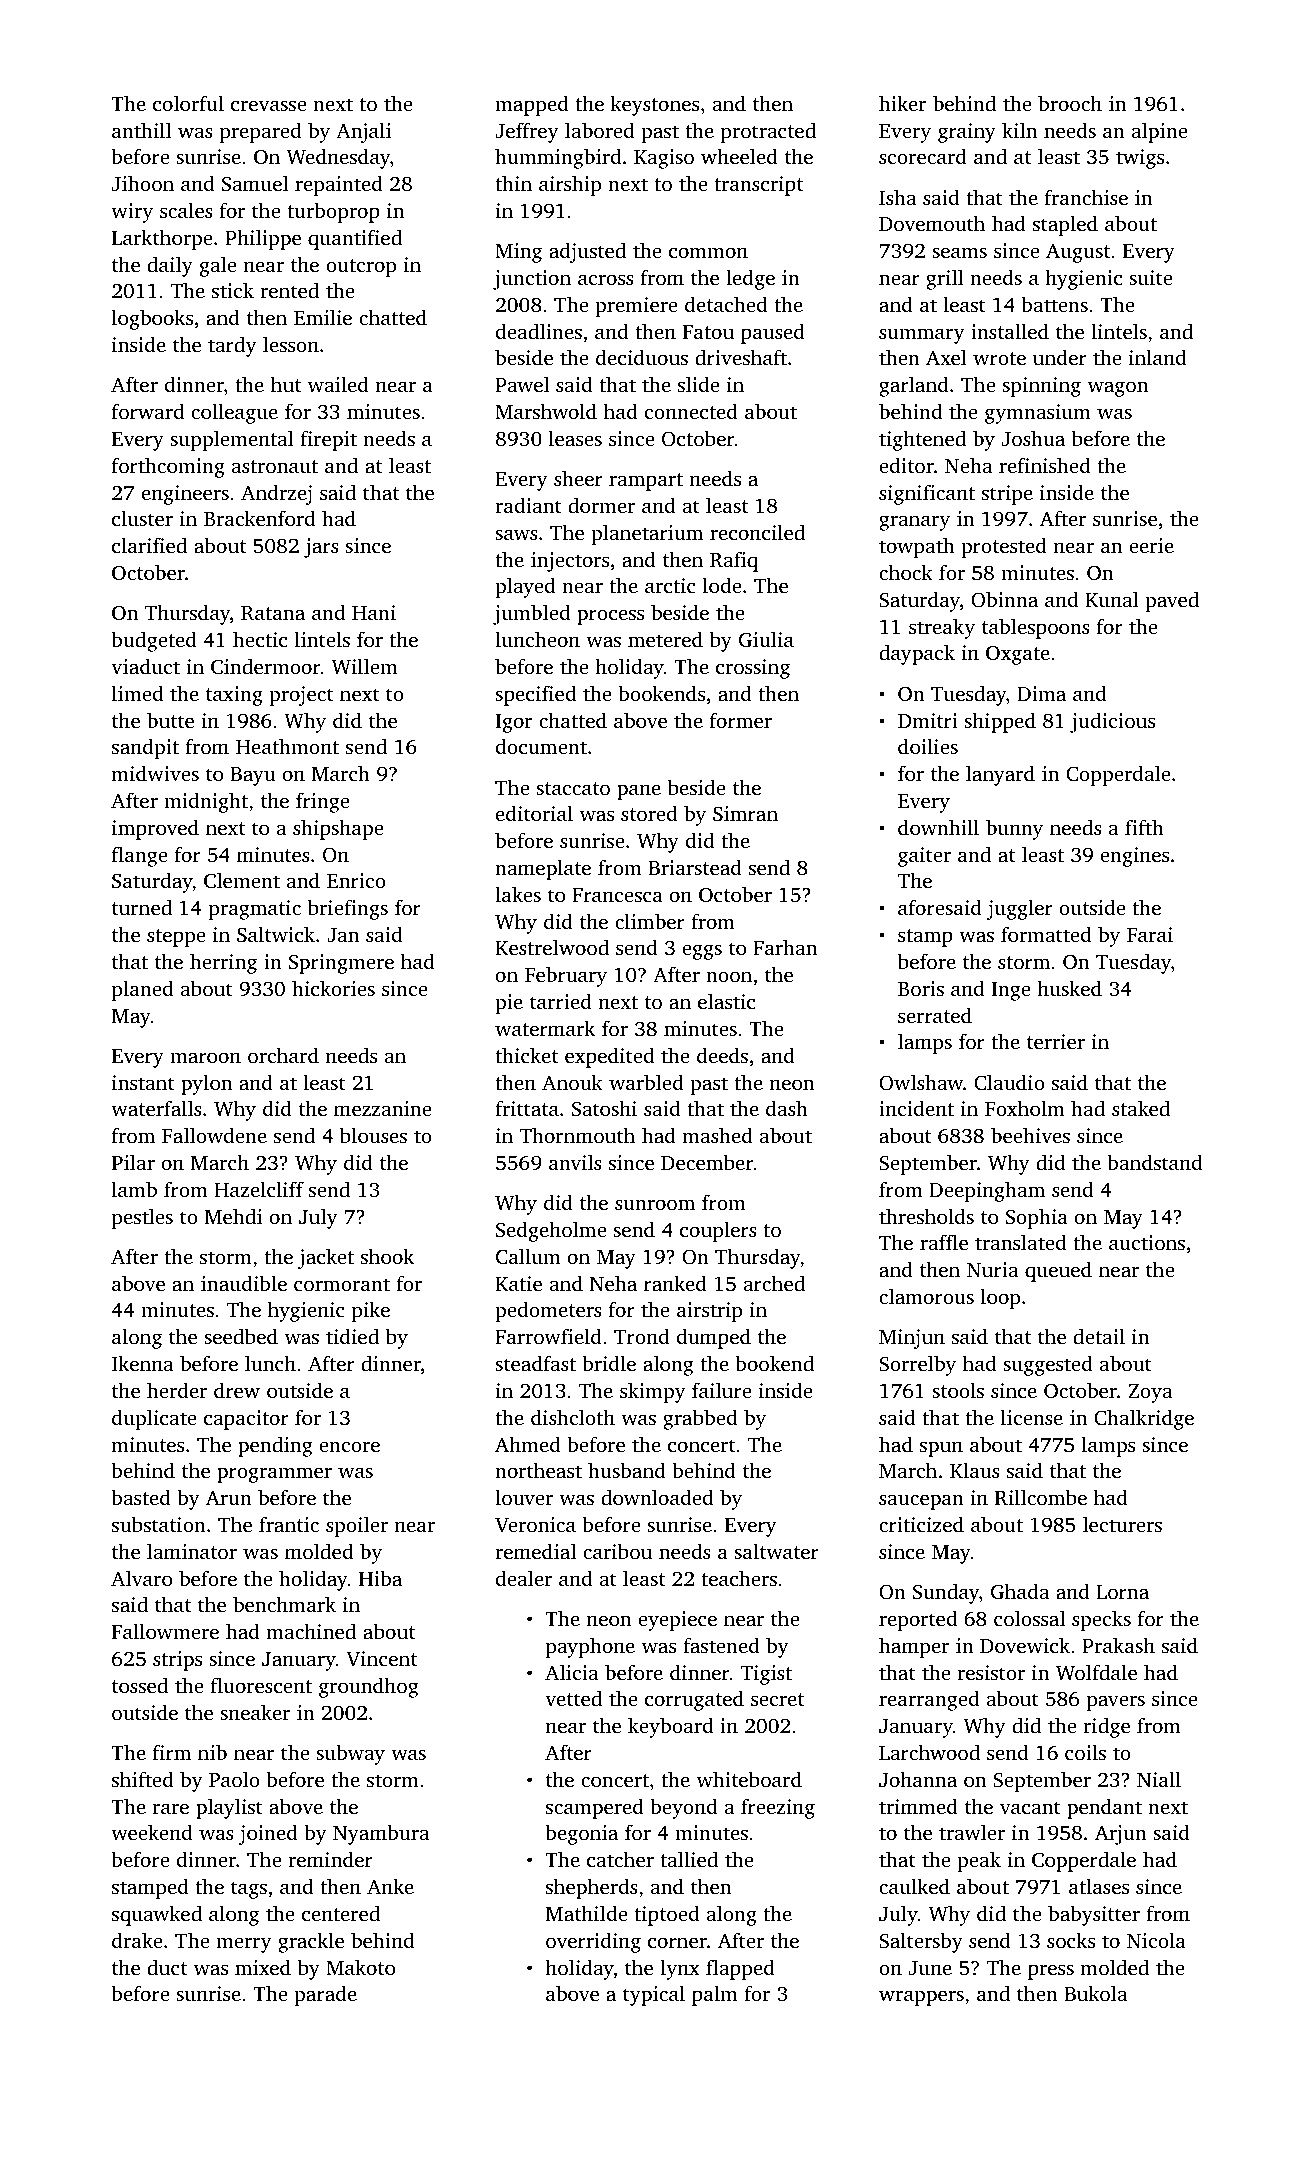 The height and width of the page is (2166, 1315). What do you see at coordinates (921, 1998) in the page?
I see `wrappers` at bounding box center [921, 1998].
